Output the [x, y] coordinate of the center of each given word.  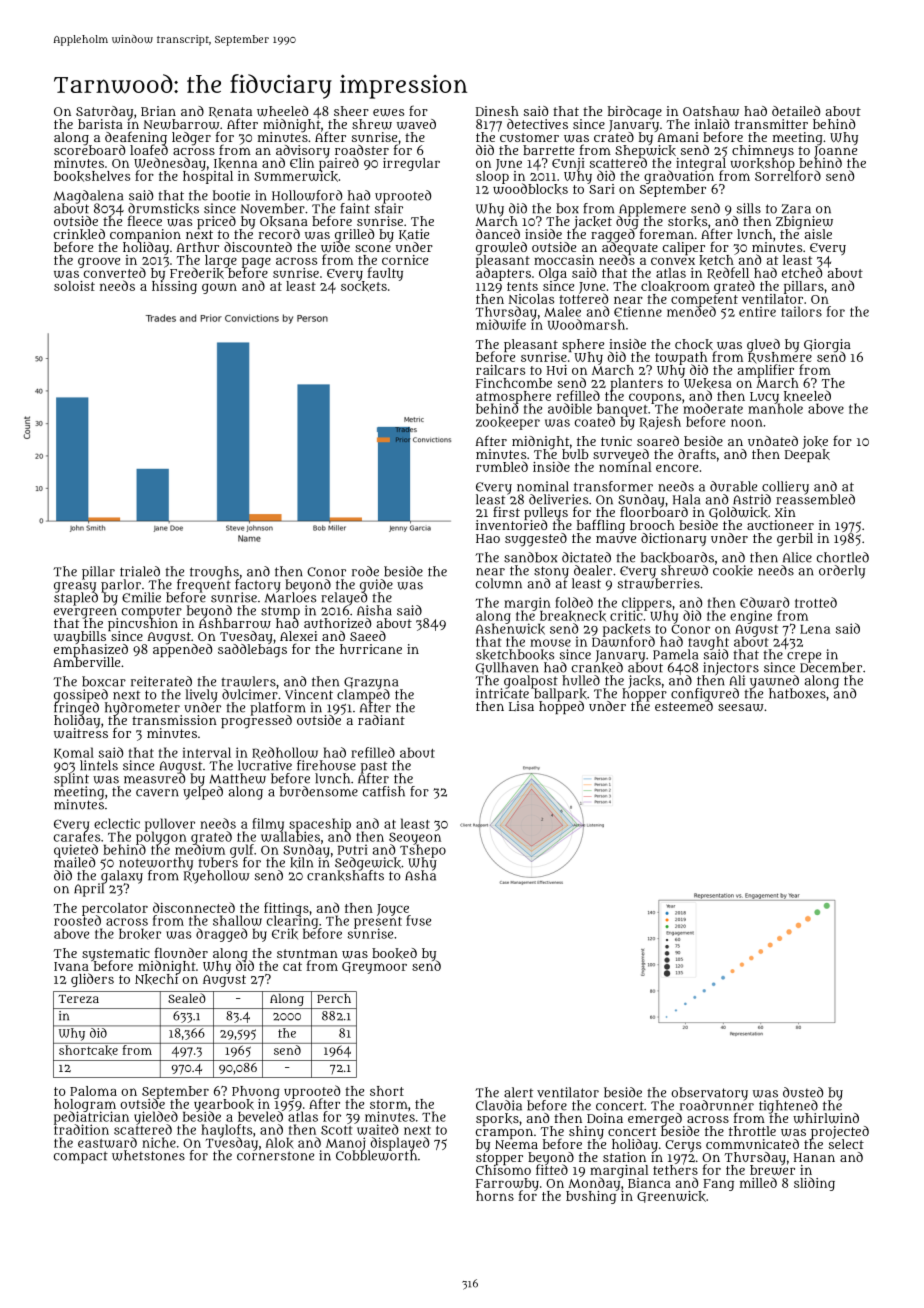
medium [200, 849]
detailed [796, 111]
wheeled [282, 111]
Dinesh [497, 111]
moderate [712, 408]
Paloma [93, 1091]
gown [219, 288]
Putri [353, 850]
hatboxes [797, 693]
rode [365, 571]
